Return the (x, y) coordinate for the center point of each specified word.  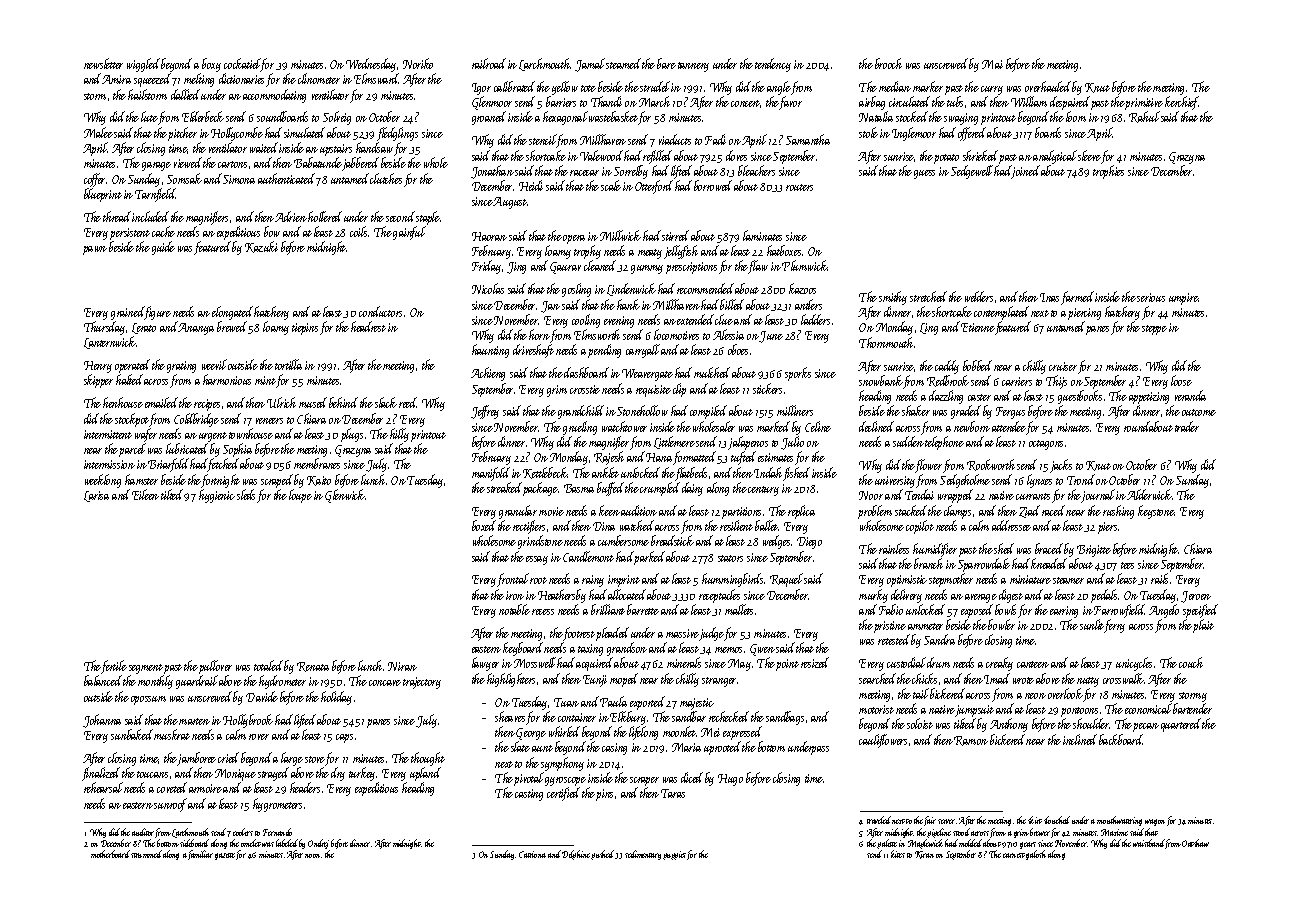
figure (158, 313)
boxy (211, 65)
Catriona (532, 854)
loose (1181, 380)
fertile (114, 667)
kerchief (1182, 103)
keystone (1156, 512)
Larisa (96, 496)
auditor (143, 832)
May (739, 665)
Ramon (971, 741)
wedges (776, 542)
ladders (815, 319)
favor (790, 103)
